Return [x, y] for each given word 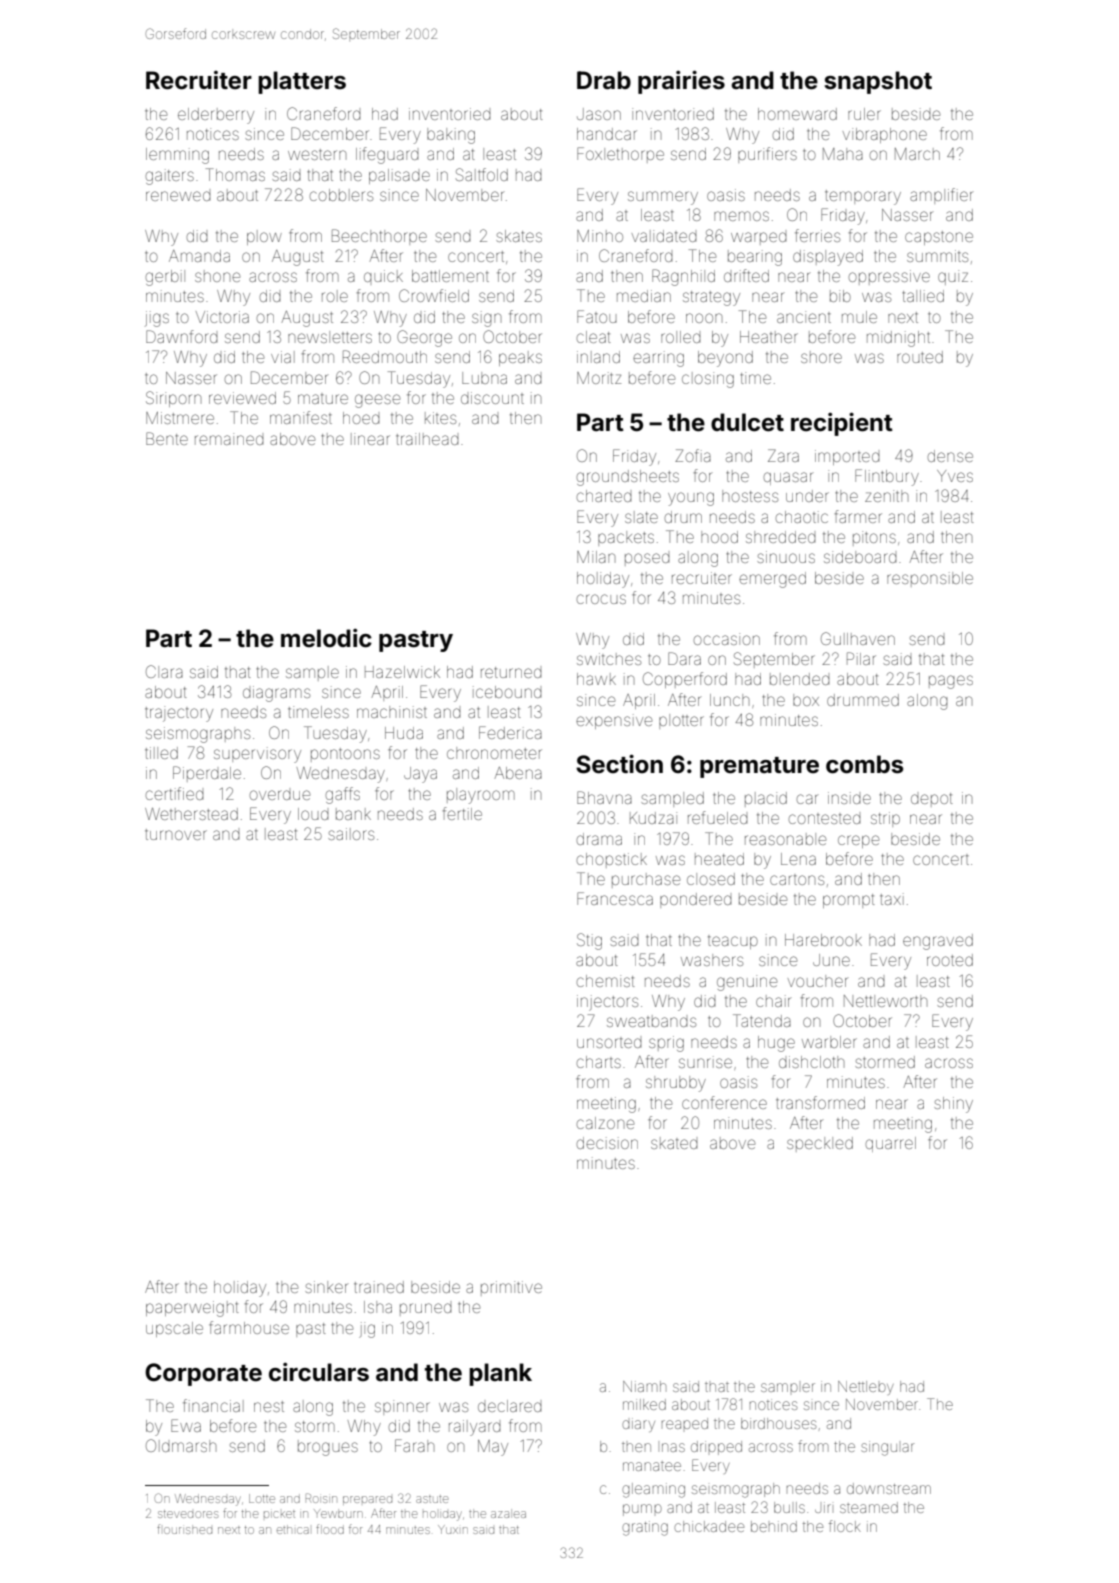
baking [451, 136]
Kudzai [653, 818]
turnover [176, 834]
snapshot [878, 82]
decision [607, 1143]
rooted [950, 960]
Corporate [203, 1374]
